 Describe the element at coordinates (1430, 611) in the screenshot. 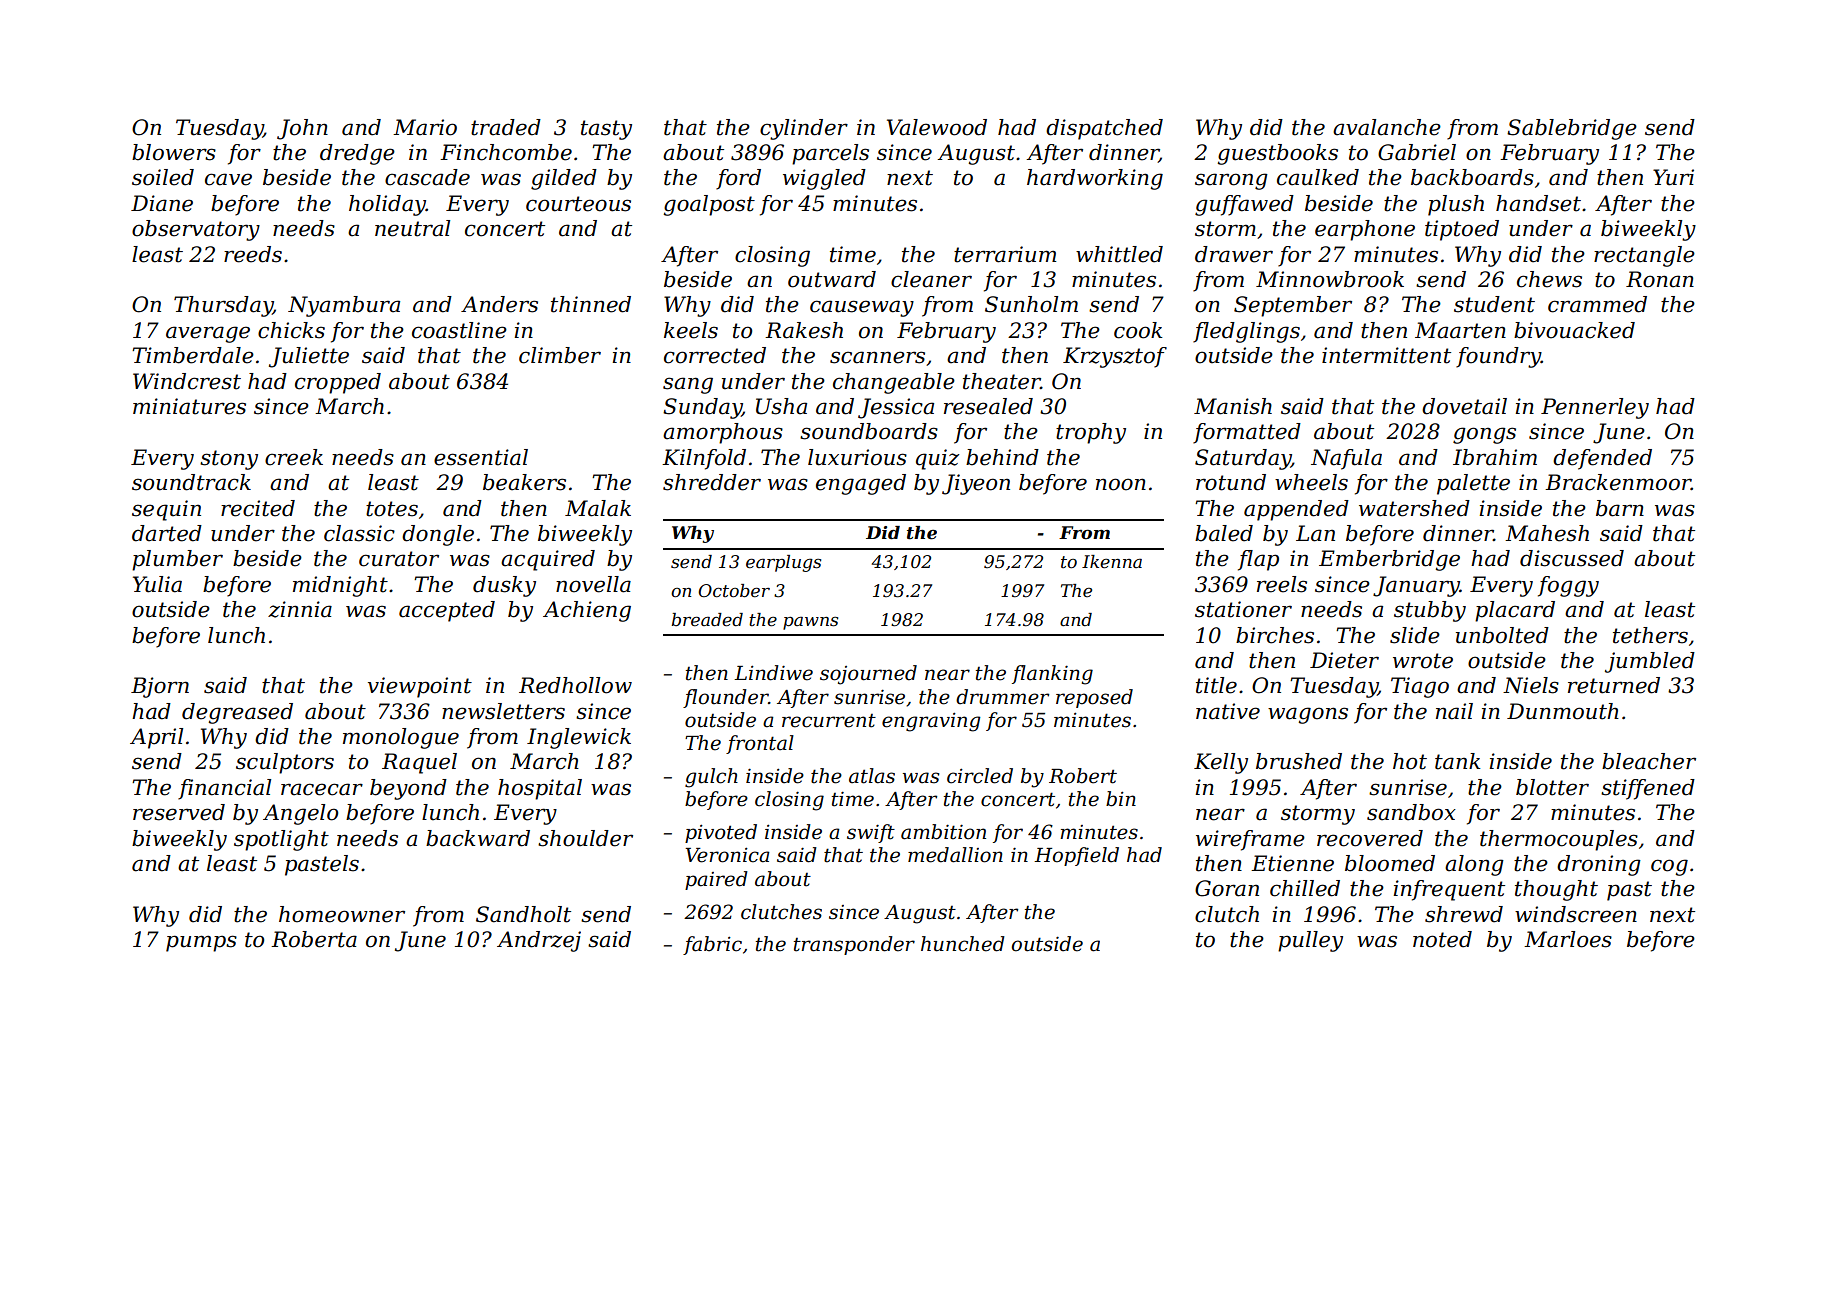

I see `stubby` at that location.
